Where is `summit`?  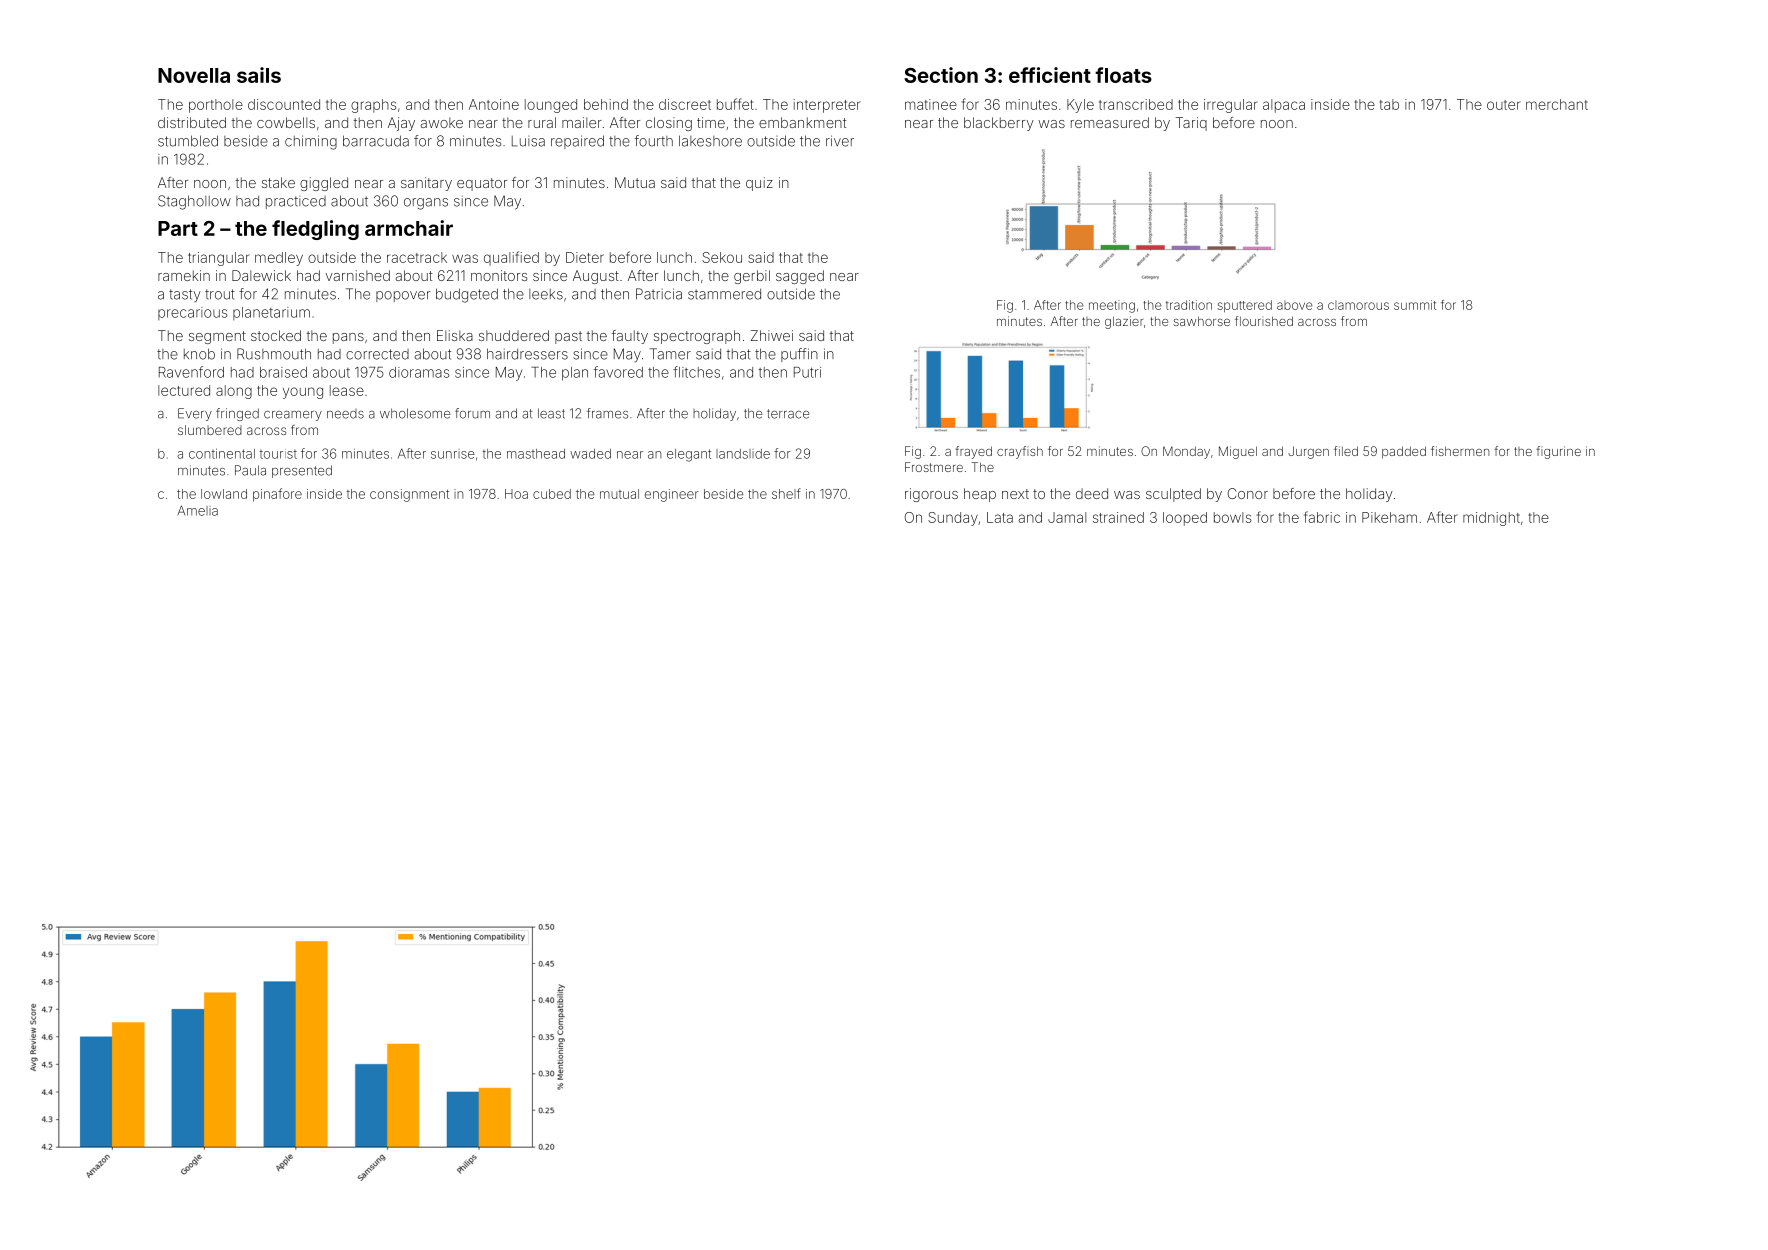
summit is located at coordinates (1415, 305).
